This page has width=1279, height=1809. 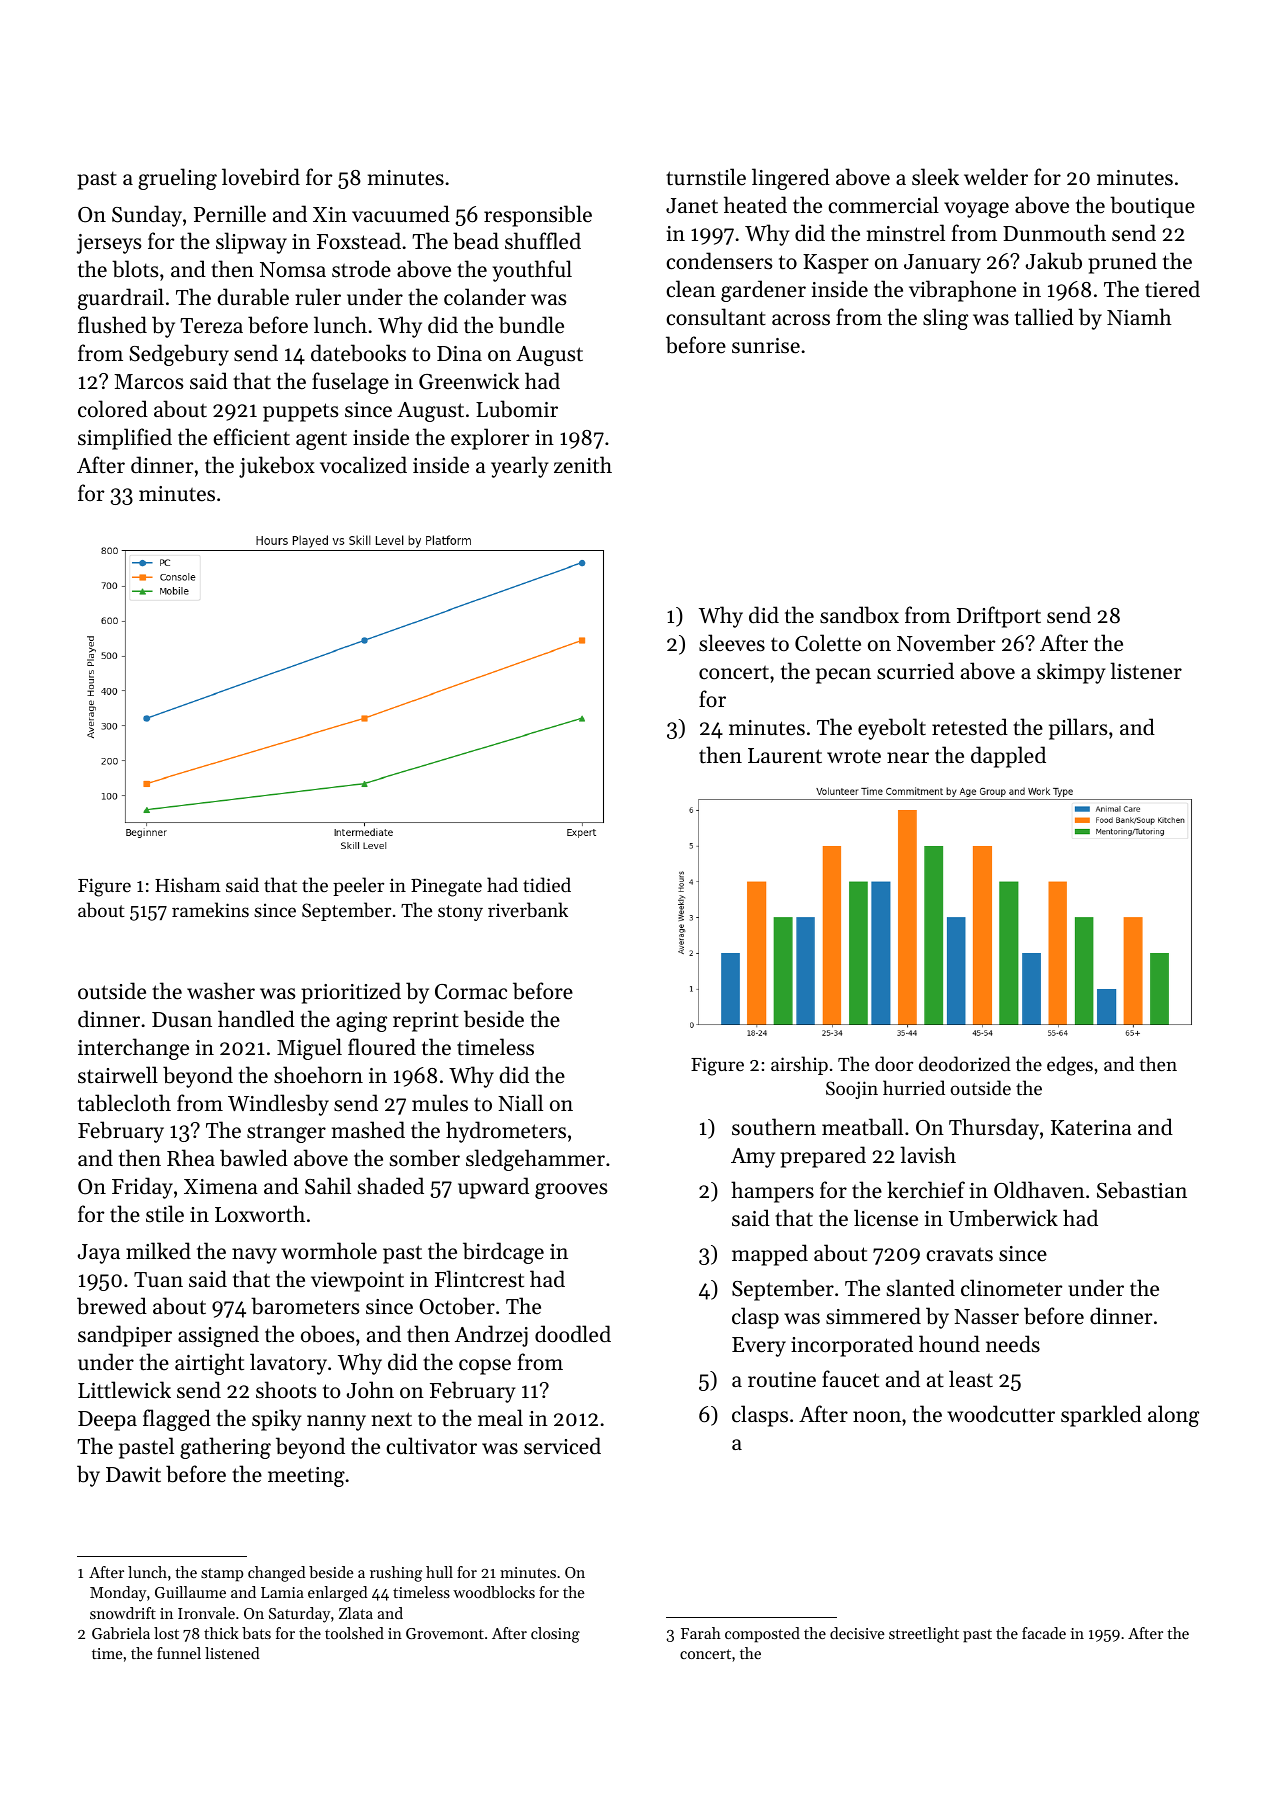 What do you see at coordinates (125, 439) in the page?
I see `simplified` at bounding box center [125, 439].
